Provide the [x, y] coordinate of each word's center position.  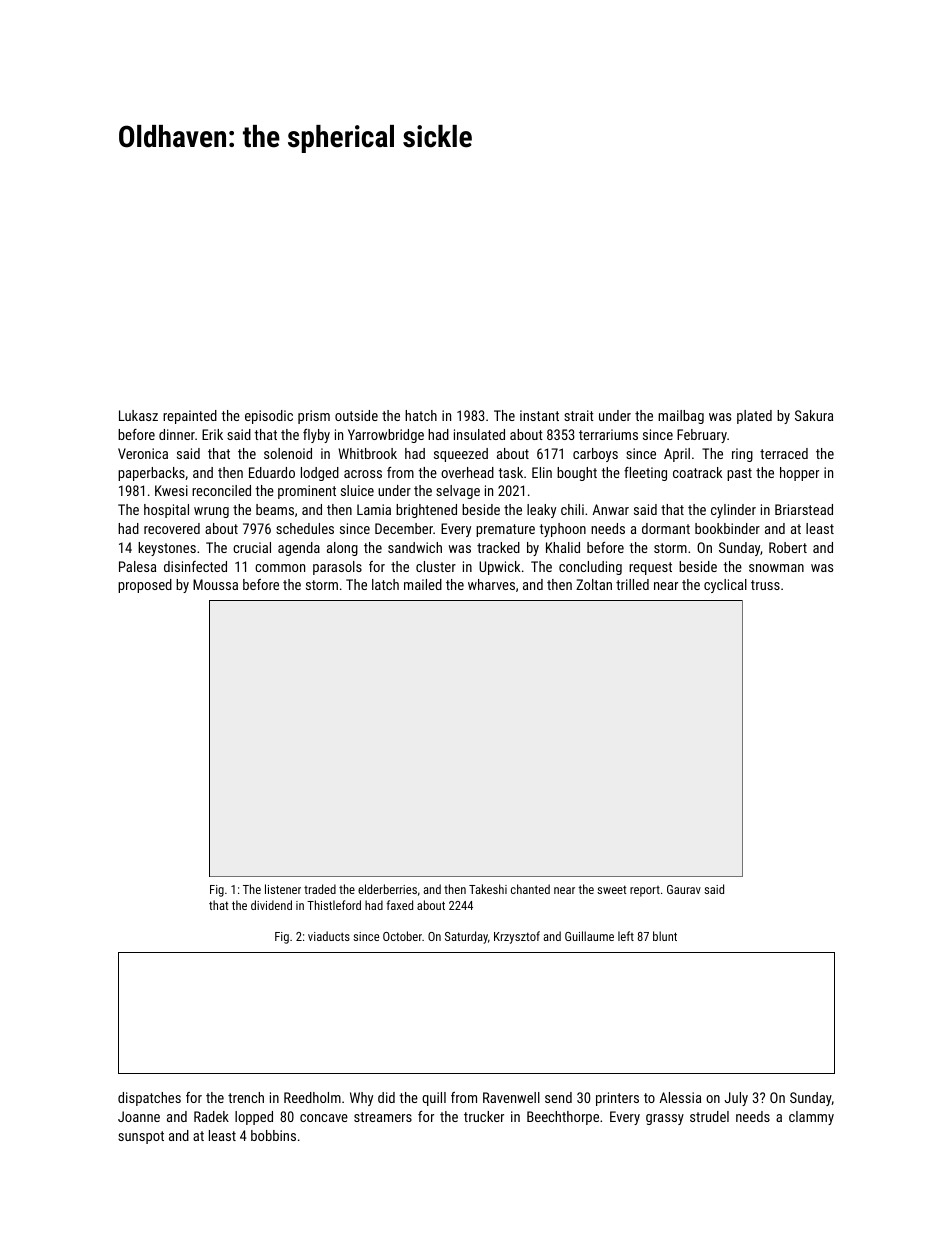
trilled [632, 584]
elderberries [387, 889]
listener [283, 889]
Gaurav [684, 889]
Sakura [814, 415]
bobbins [273, 1135]
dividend [271, 905]
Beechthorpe [563, 1118]
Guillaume [589, 936]
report [645, 891]
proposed [145, 586]
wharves [491, 584]
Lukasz [138, 415]
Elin [542, 472]
